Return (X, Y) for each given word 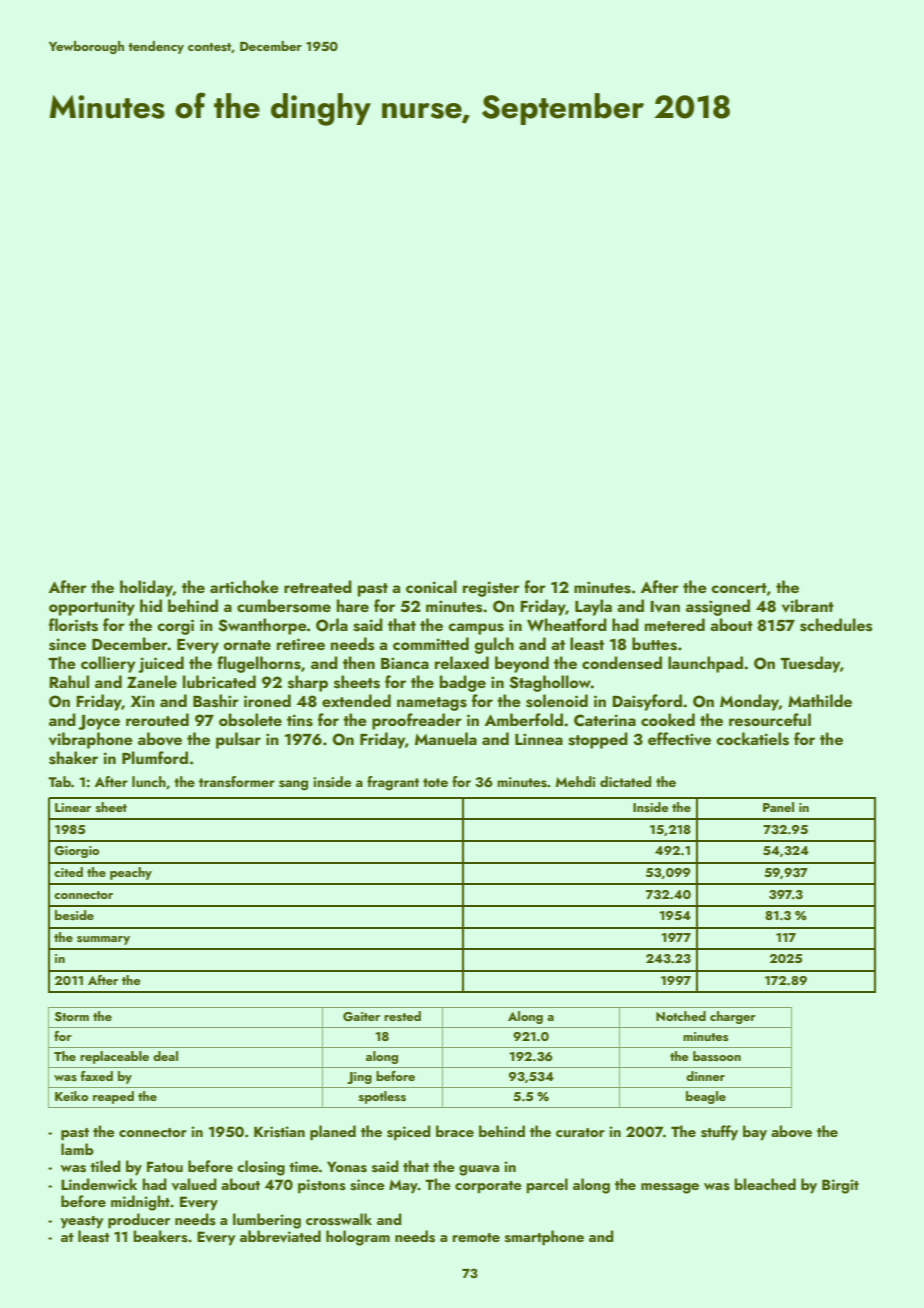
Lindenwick (99, 1184)
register (491, 589)
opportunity (92, 608)
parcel (547, 1185)
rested (402, 1016)
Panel (778, 807)
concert (739, 588)
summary (103, 940)
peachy (131, 873)
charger (733, 1017)
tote (435, 782)
